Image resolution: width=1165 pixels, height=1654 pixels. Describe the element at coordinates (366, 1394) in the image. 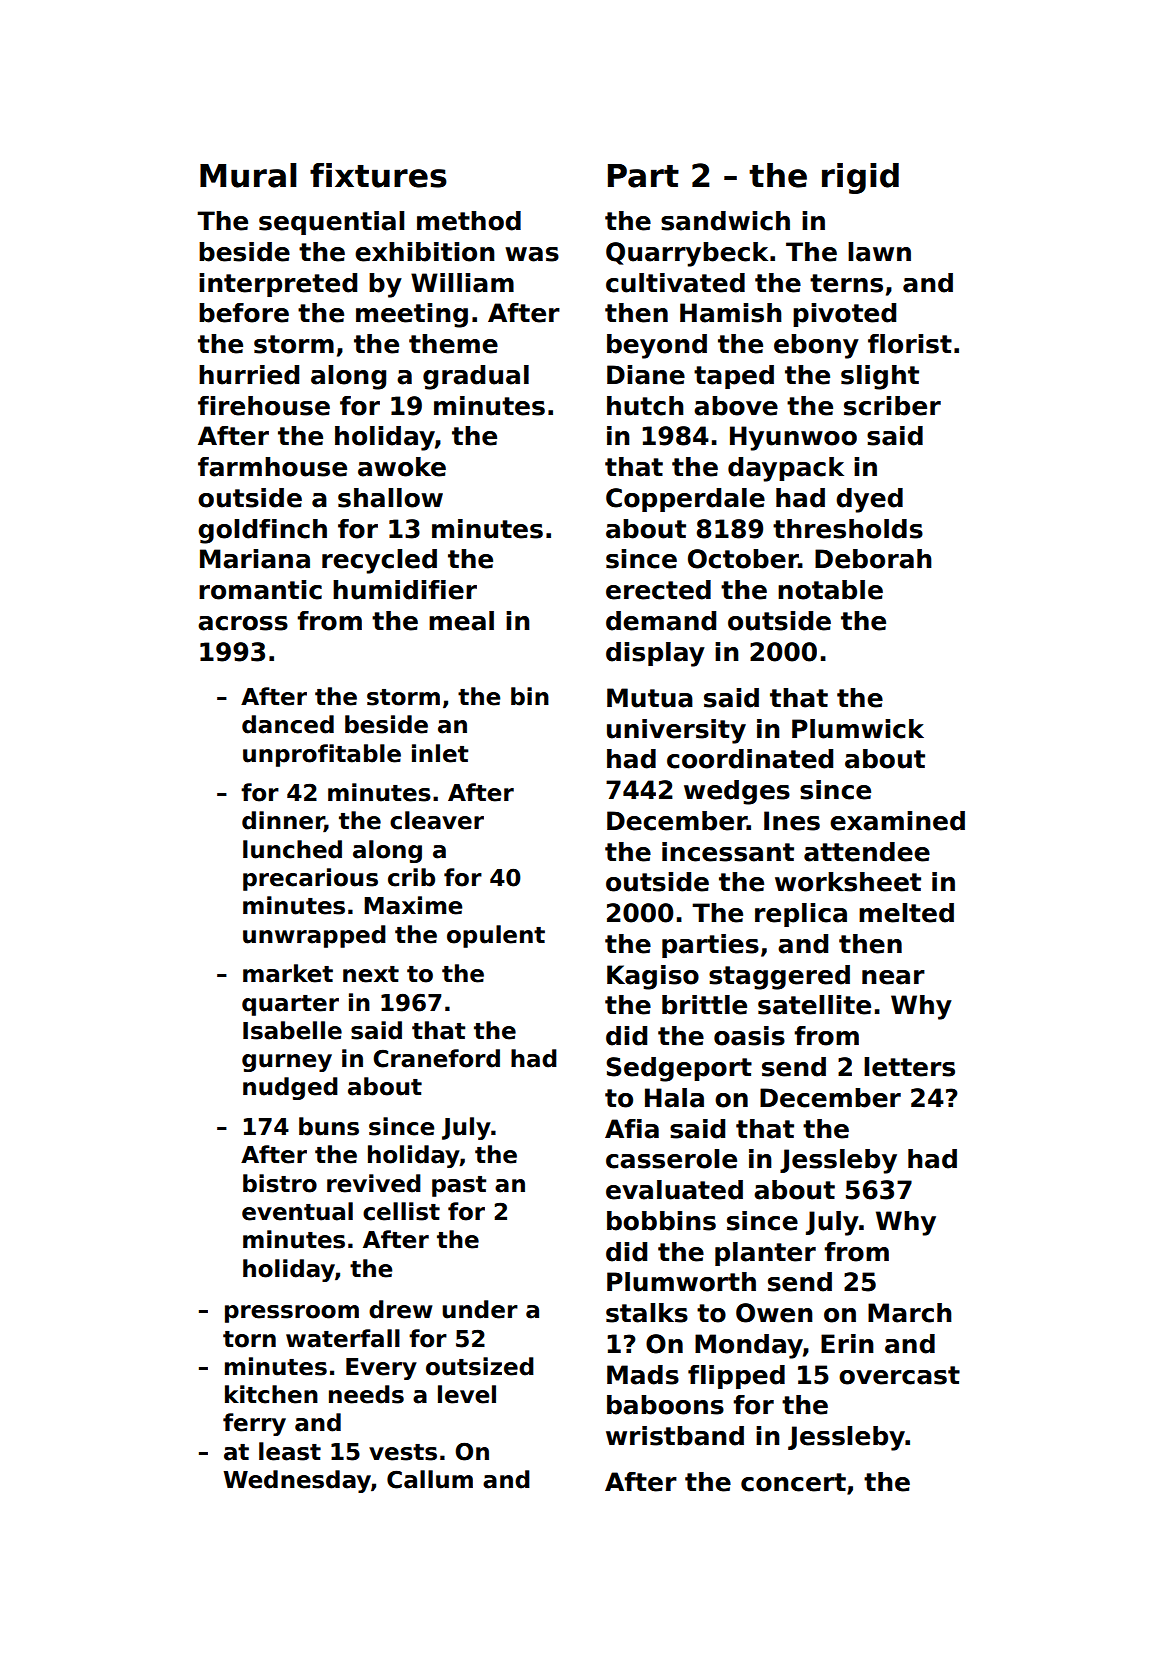

I see `needs` at that location.
